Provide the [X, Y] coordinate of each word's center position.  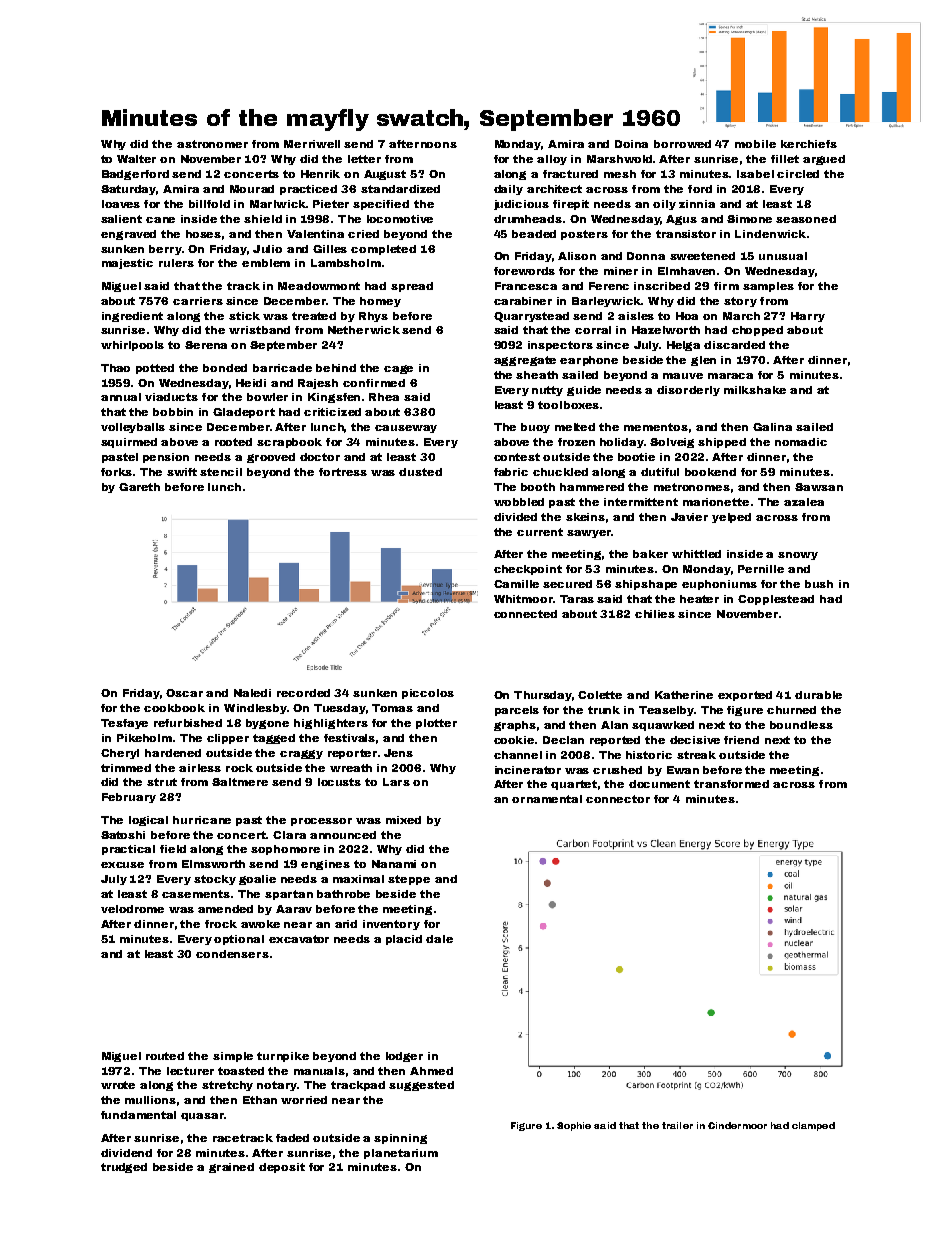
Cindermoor [737, 1125]
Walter [136, 159]
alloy [552, 160]
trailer [677, 1125]
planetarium [401, 1154]
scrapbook [289, 443]
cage [398, 369]
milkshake [755, 390]
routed [165, 1056]
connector [618, 799]
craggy [301, 754]
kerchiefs [809, 144]
